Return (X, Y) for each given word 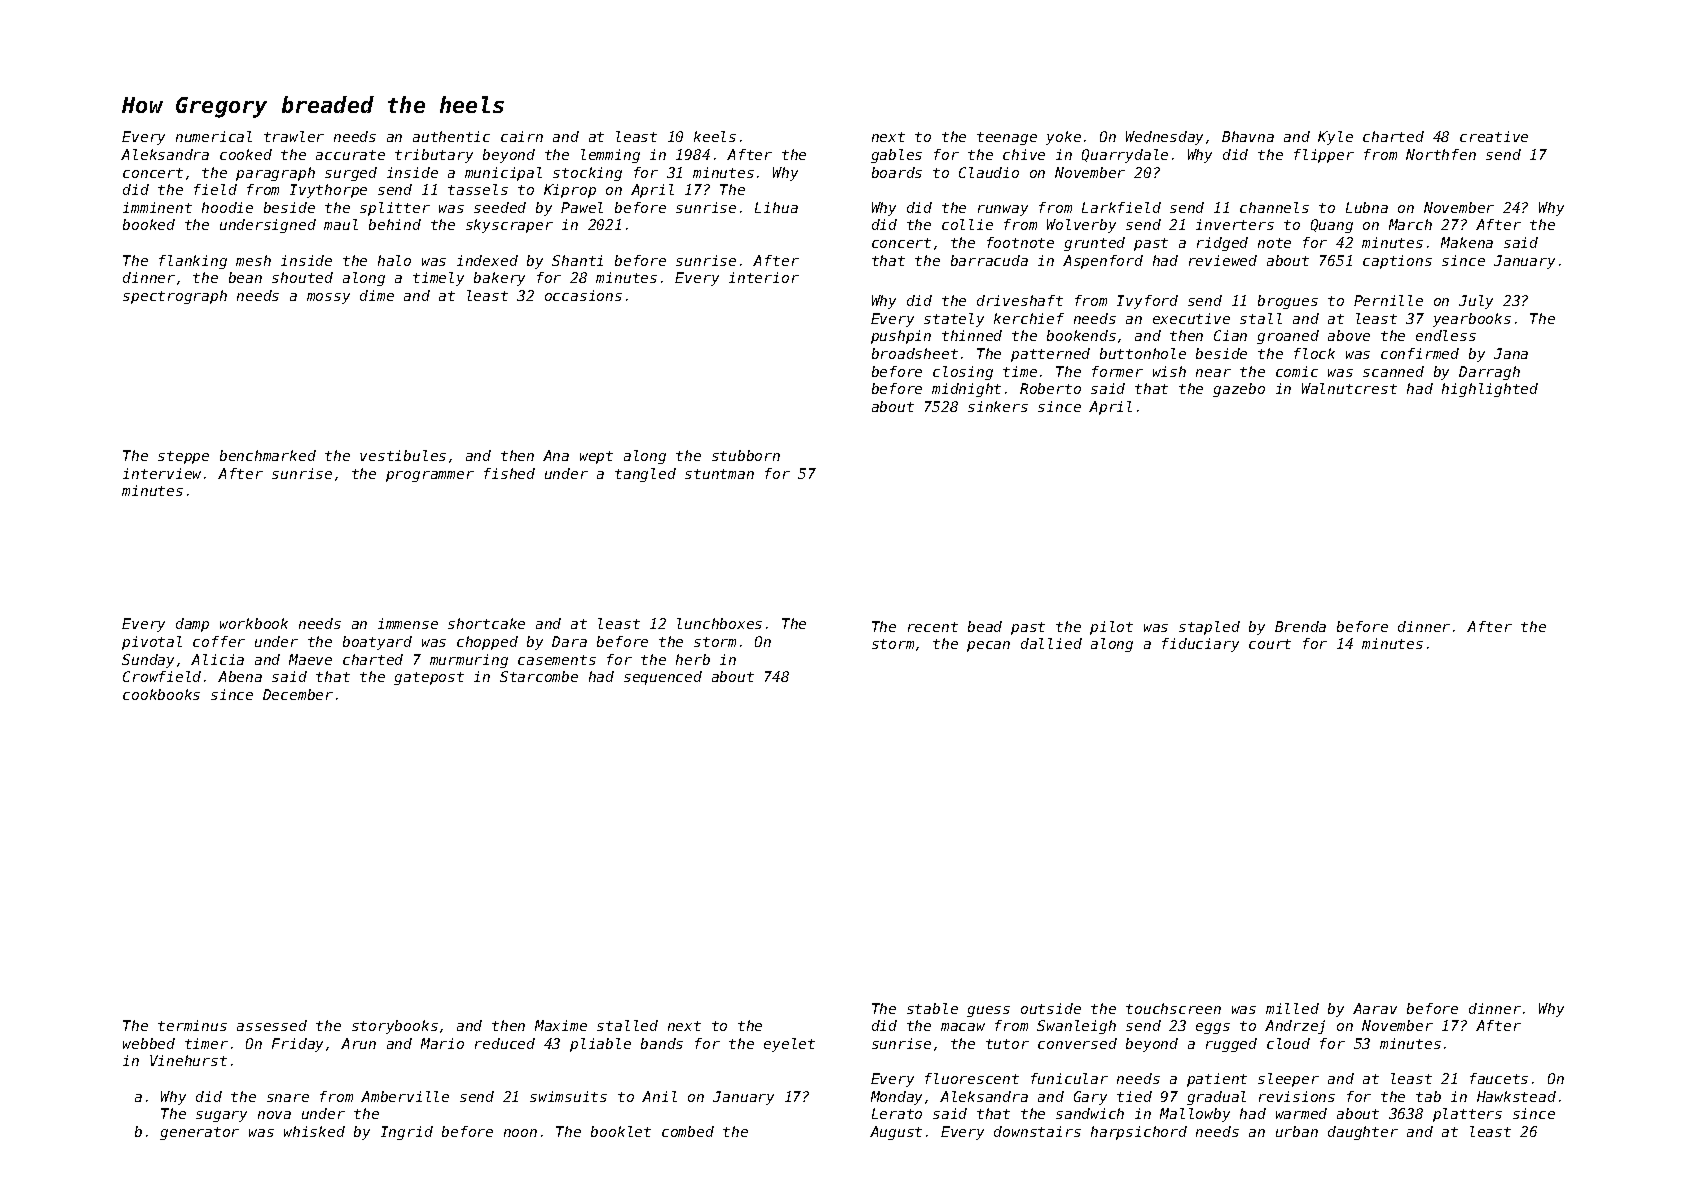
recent (933, 627)
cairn (522, 136)
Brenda (1300, 626)
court (1270, 644)
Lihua (776, 207)
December (298, 694)
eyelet (789, 1045)
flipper (1324, 156)
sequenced (663, 678)
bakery (499, 279)
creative (1494, 136)
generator (199, 1133)
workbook (254, 623)
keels (715, 136)
